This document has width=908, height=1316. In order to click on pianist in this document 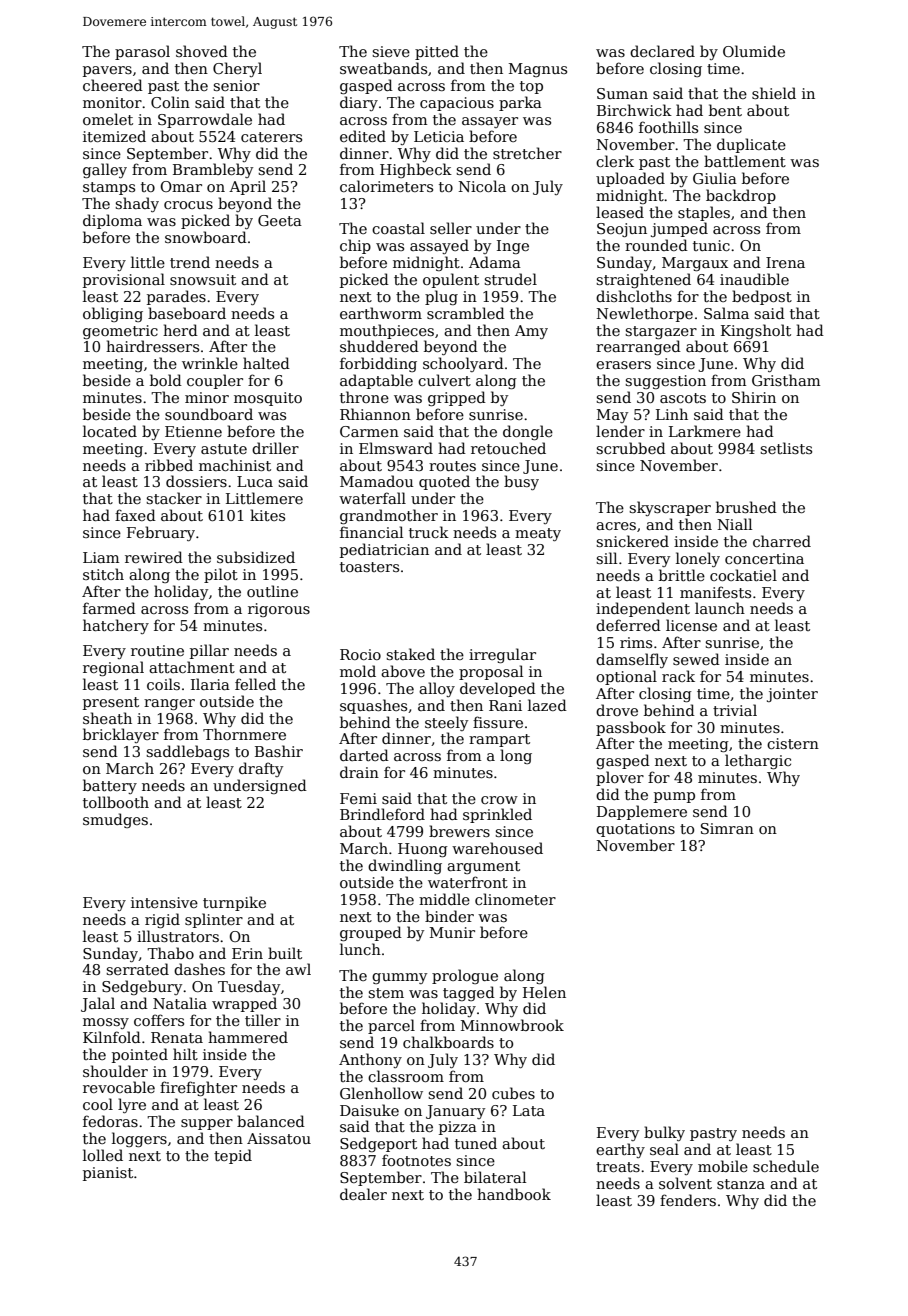, I will do `click(108, 1174)`.
